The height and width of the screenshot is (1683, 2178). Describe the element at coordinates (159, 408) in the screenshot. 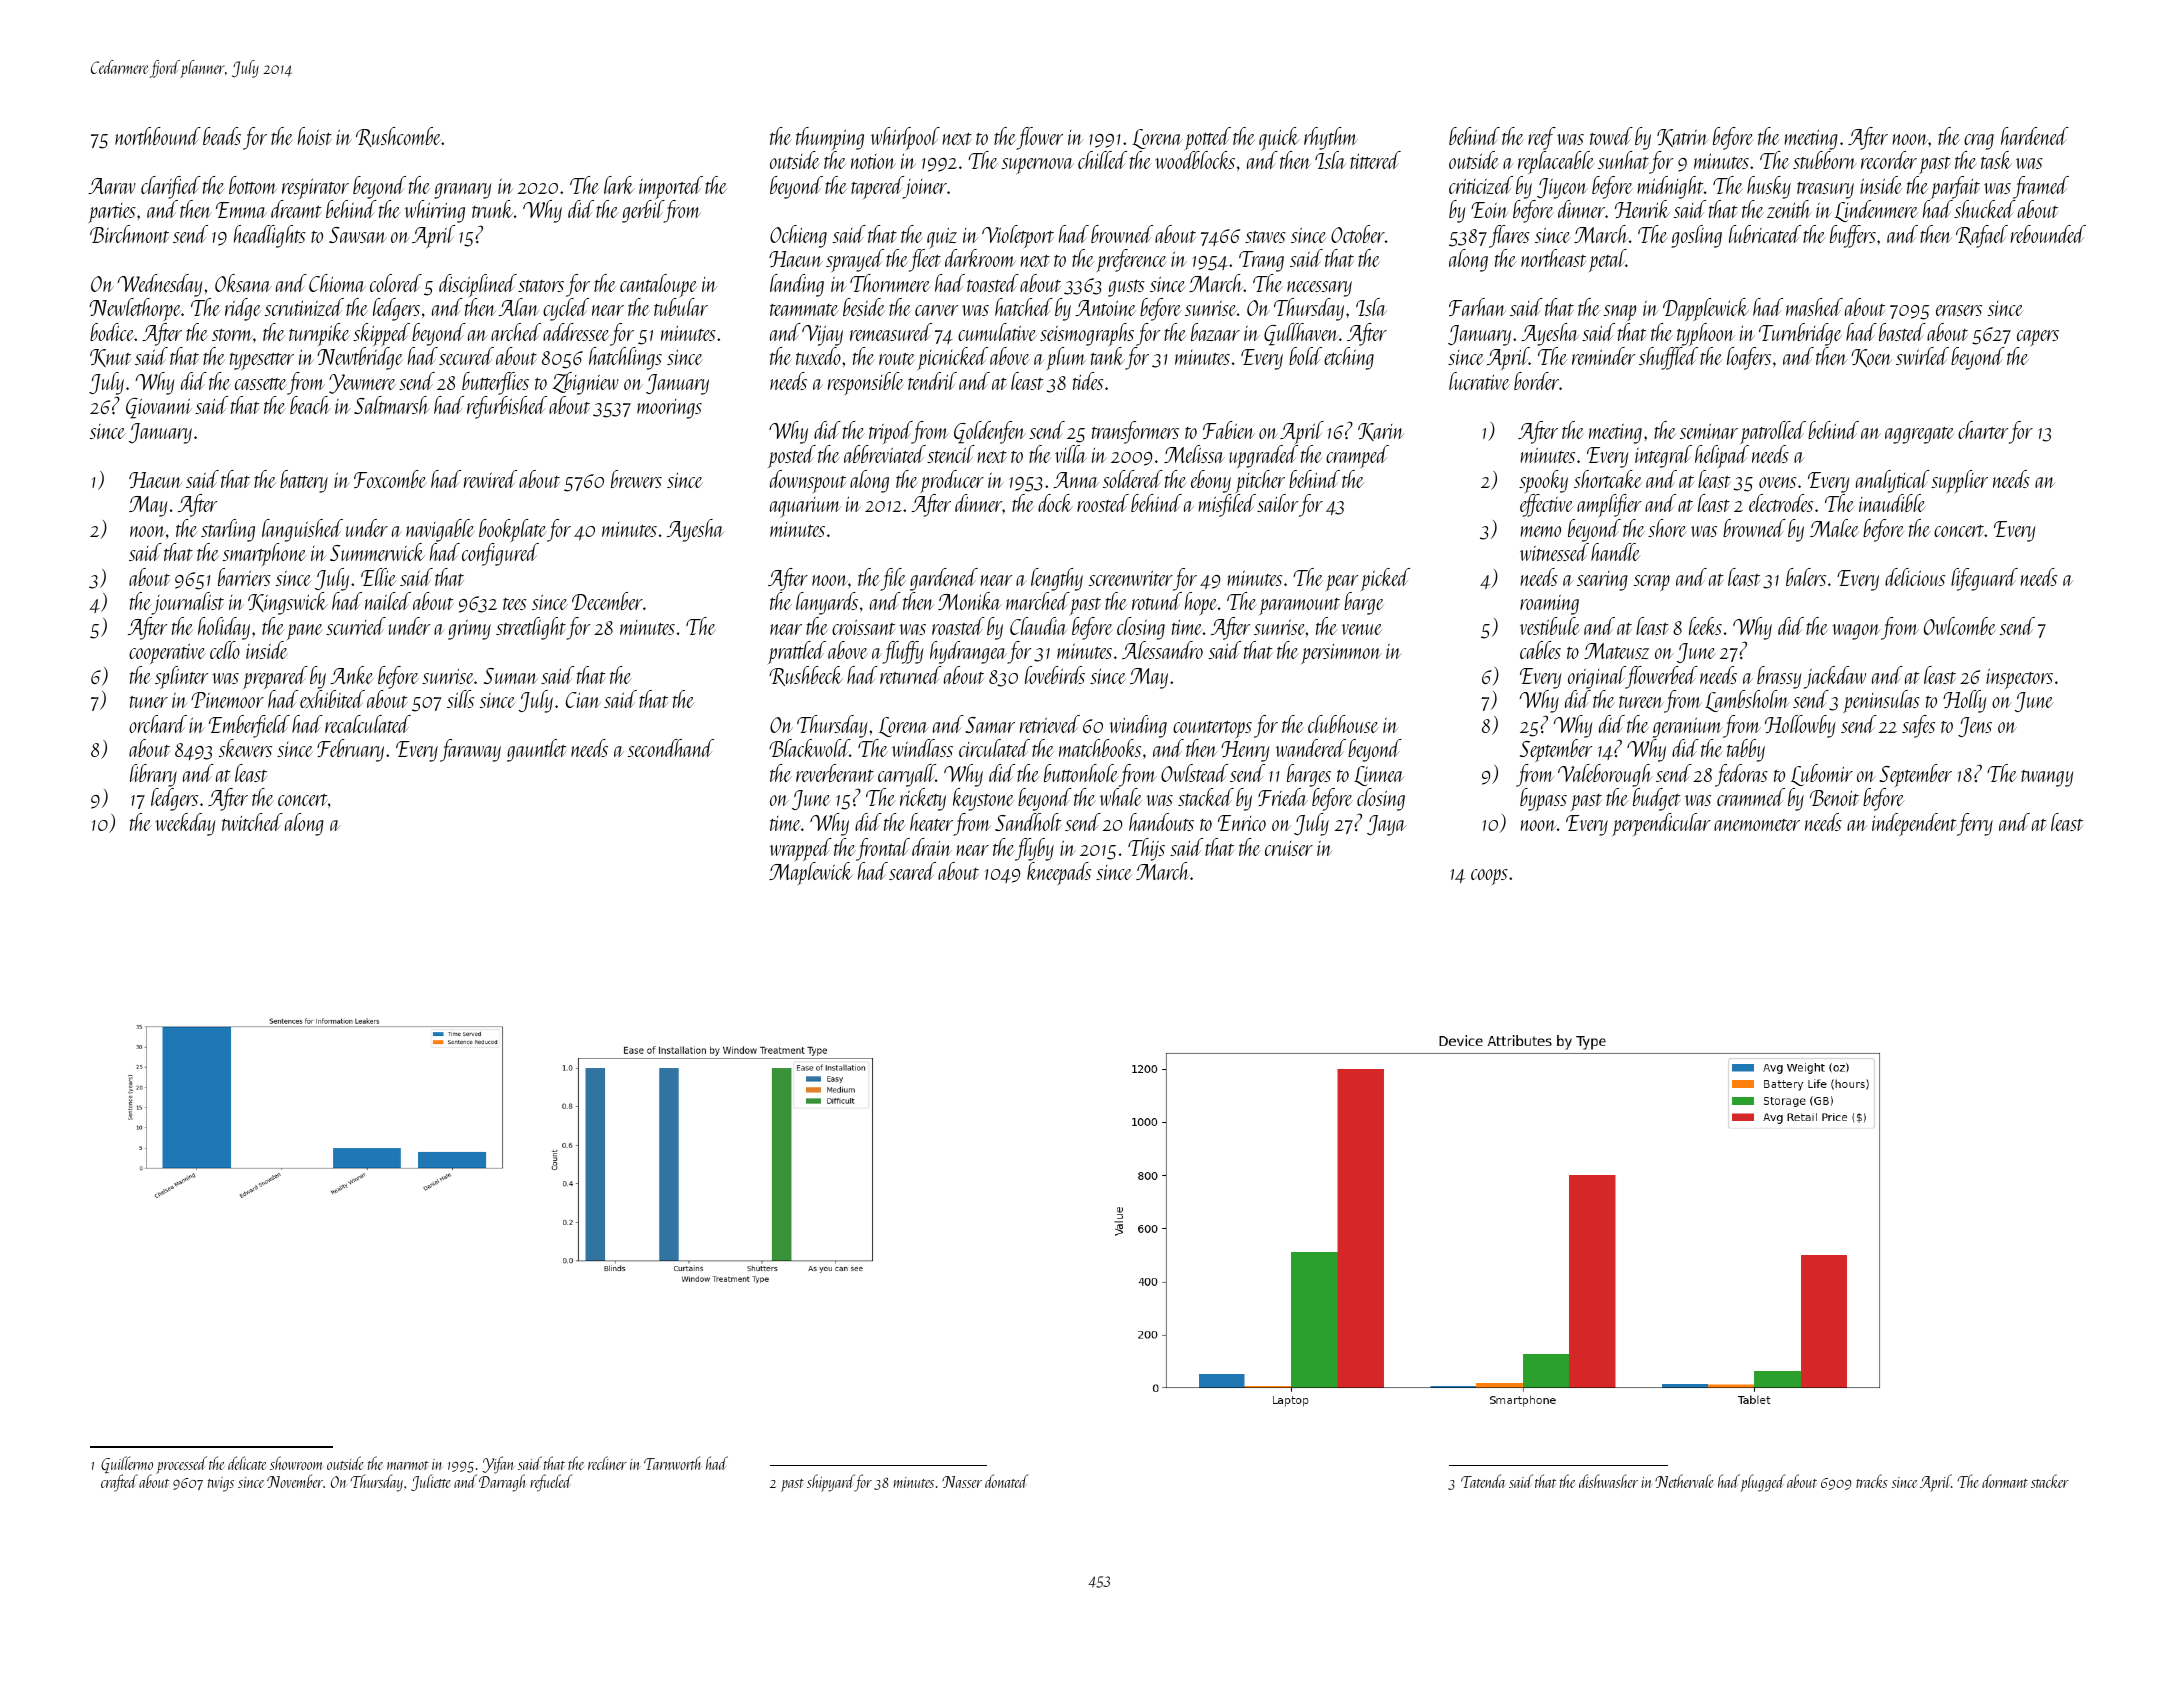

I see `Giovanni` at that location.
